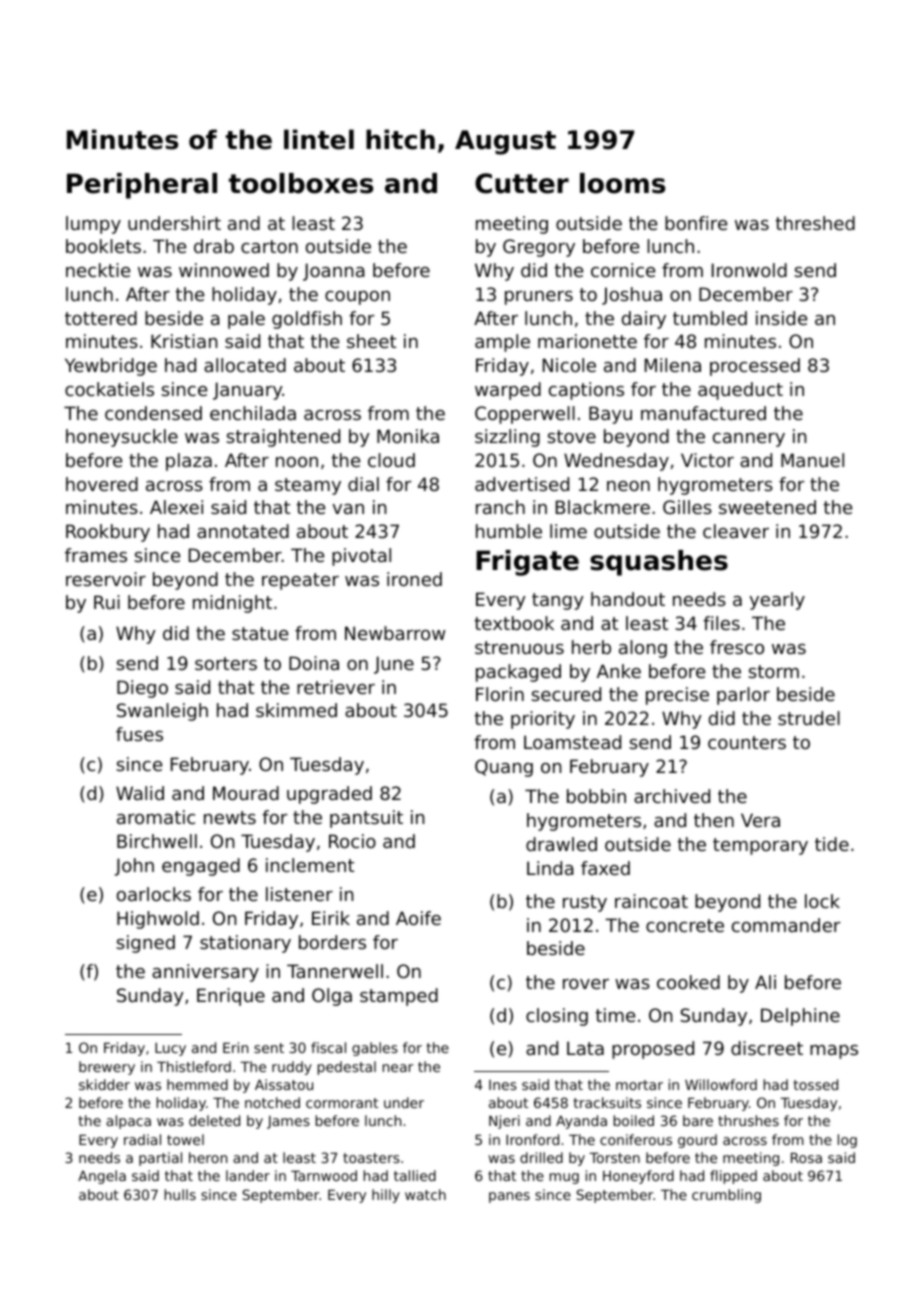 This image has height=1308, width=924. Describe the element at coordinates (107, 1068) in the image. I see `brewery` at that location.
